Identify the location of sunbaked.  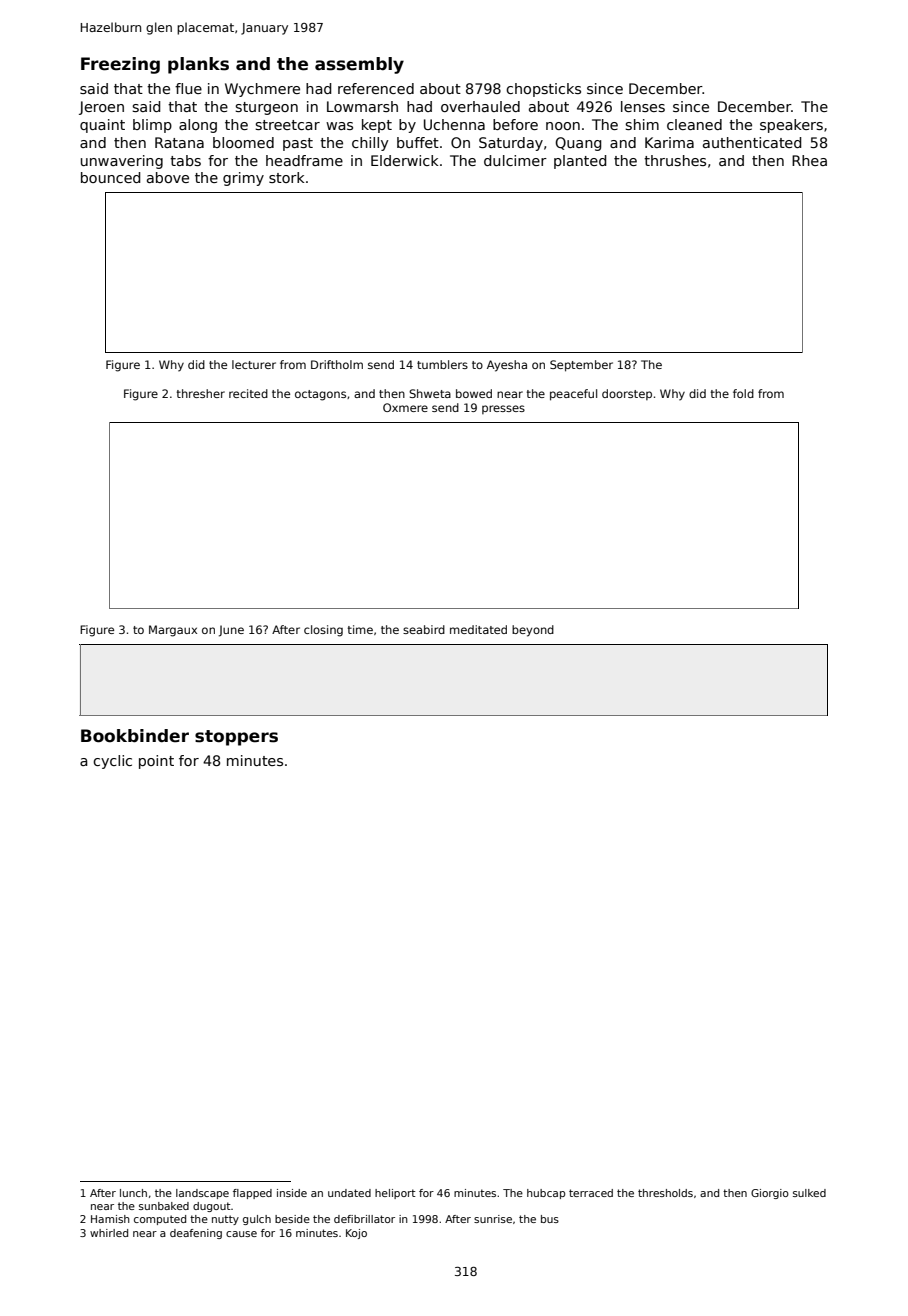
(164, 1206).
